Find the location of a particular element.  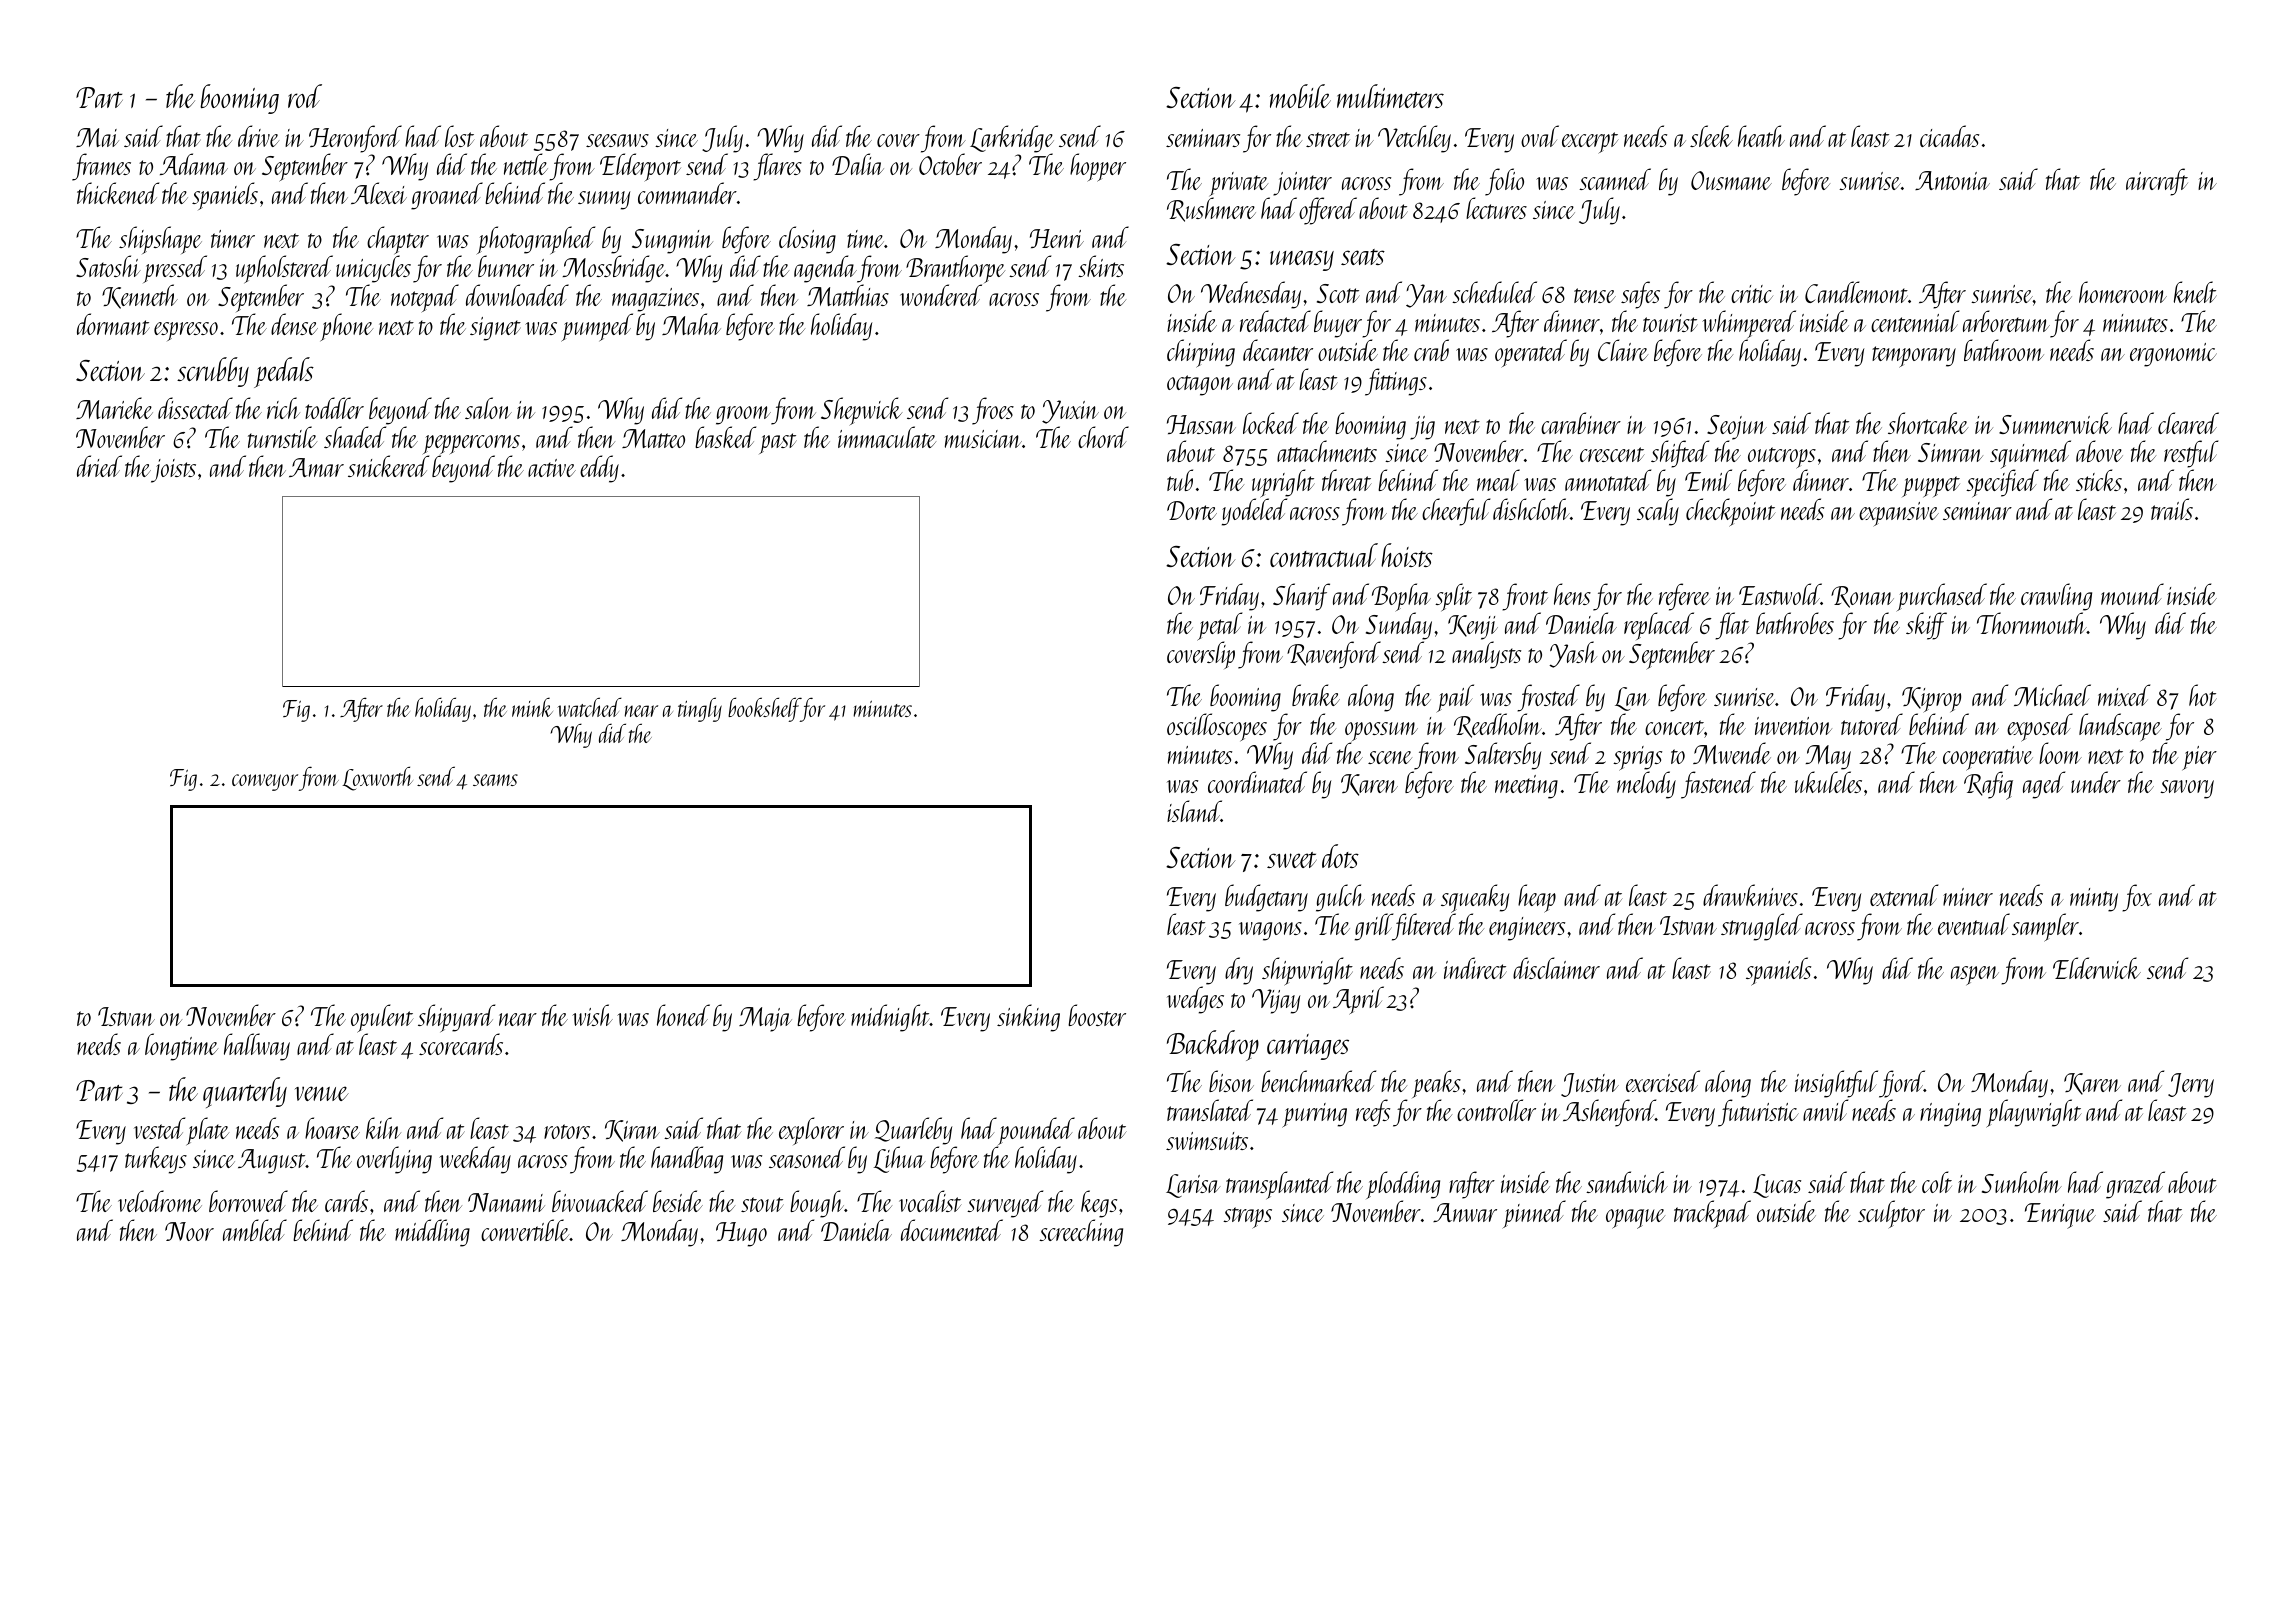

seesaws is located at coordinates (617, 140).
